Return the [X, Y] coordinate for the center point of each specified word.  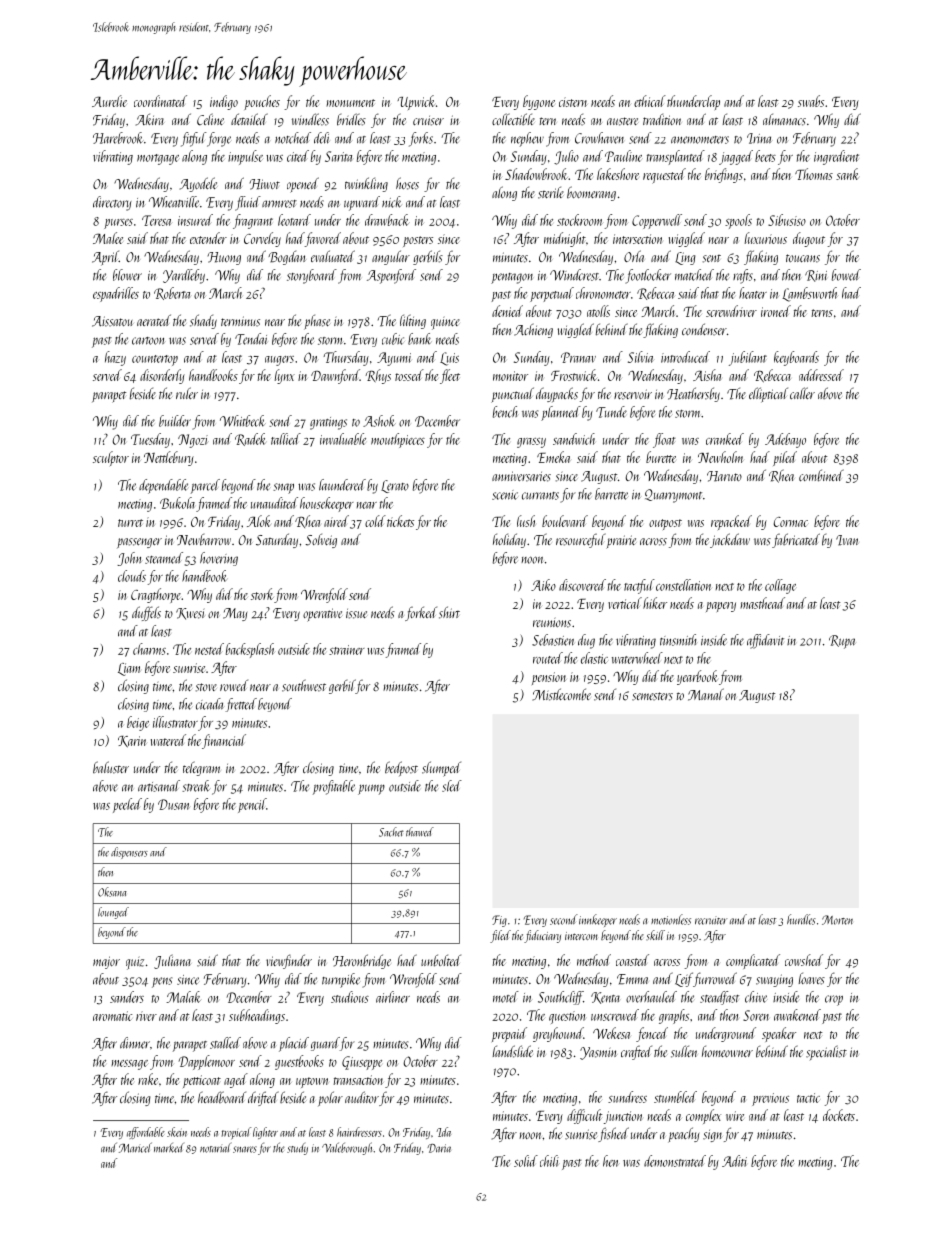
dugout [809, 239]
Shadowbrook [536, 174]
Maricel [135, 1147]
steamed [164, 558]
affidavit [765, 641]
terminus [240, 321]
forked [421, 613]
